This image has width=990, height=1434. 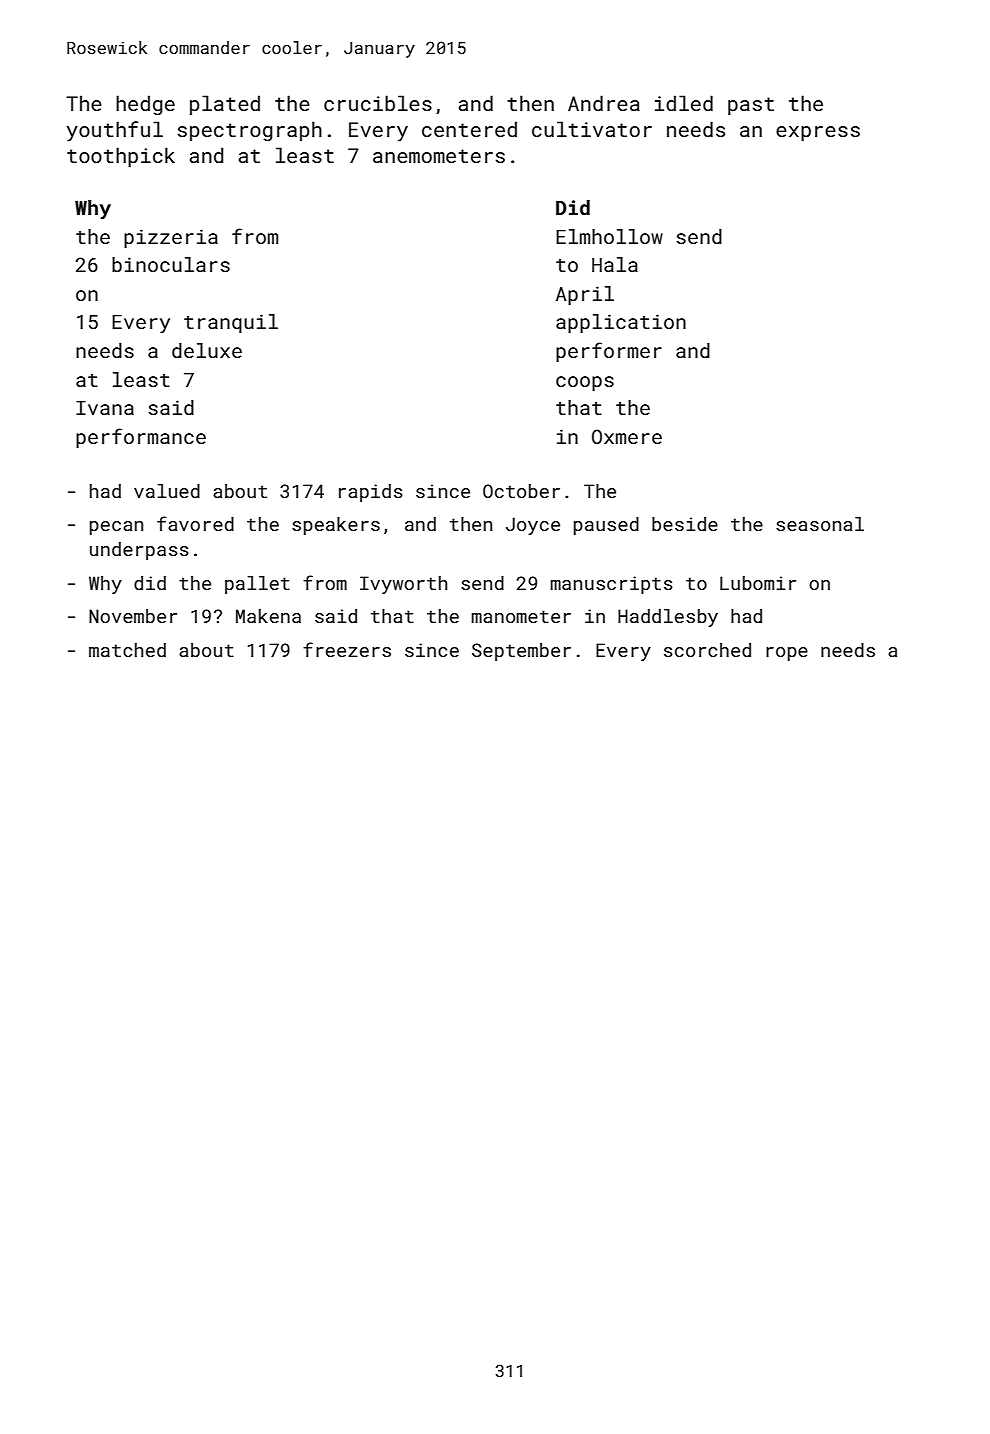 I want to click on performer, so click(x=609, y=352).
